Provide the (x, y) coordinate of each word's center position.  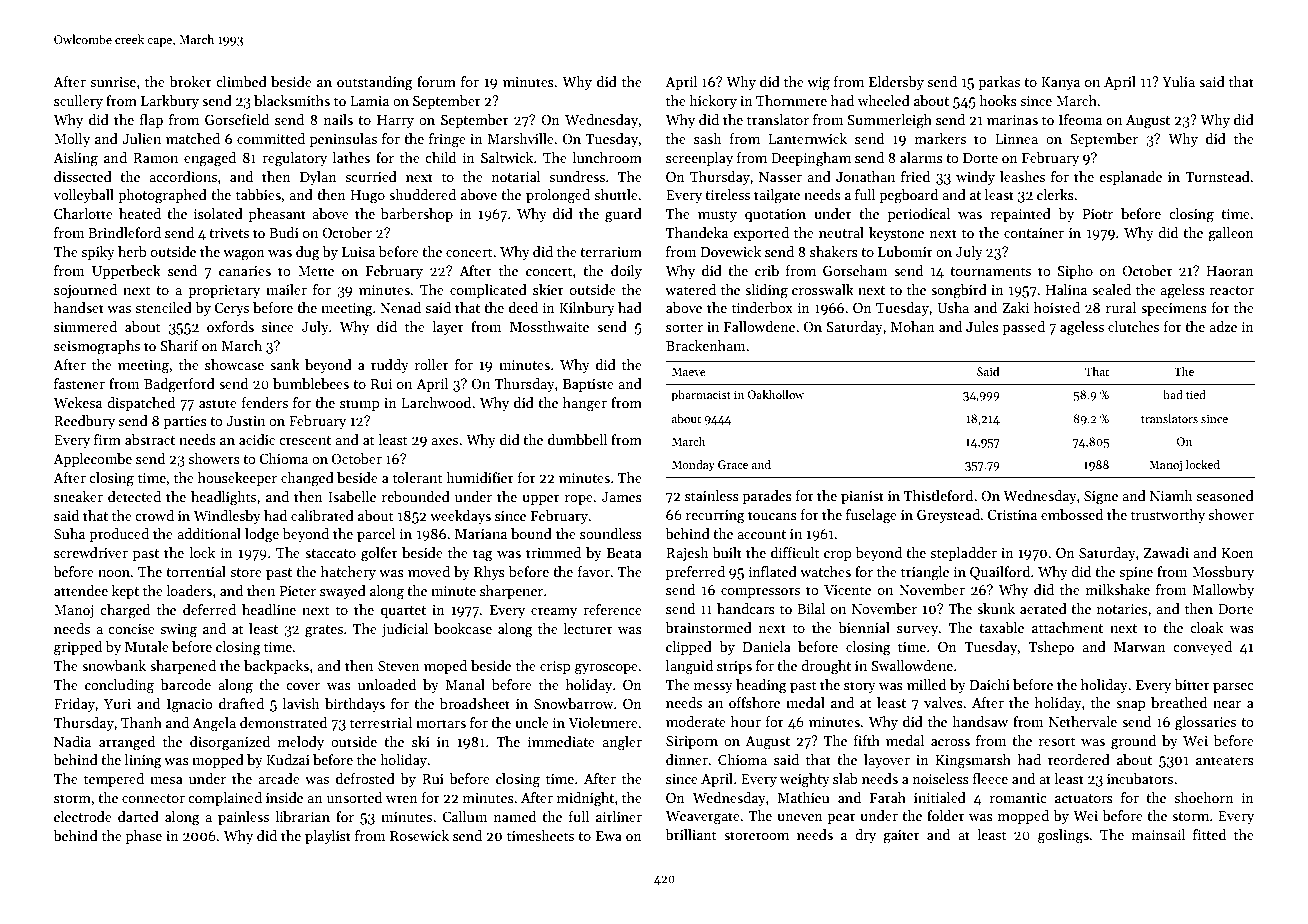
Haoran (1230, 271)
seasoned (1225, 495)
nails (338, 119)
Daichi (990, 684)
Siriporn (692, 742)
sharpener (511, 592)
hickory (713, 102)
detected (134, 496)
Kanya (1060, 83)
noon (114, 573)
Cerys (231, 309)
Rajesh (687, 554)
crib (767, 270)
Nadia (72, 741)
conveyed (1202, 648)
